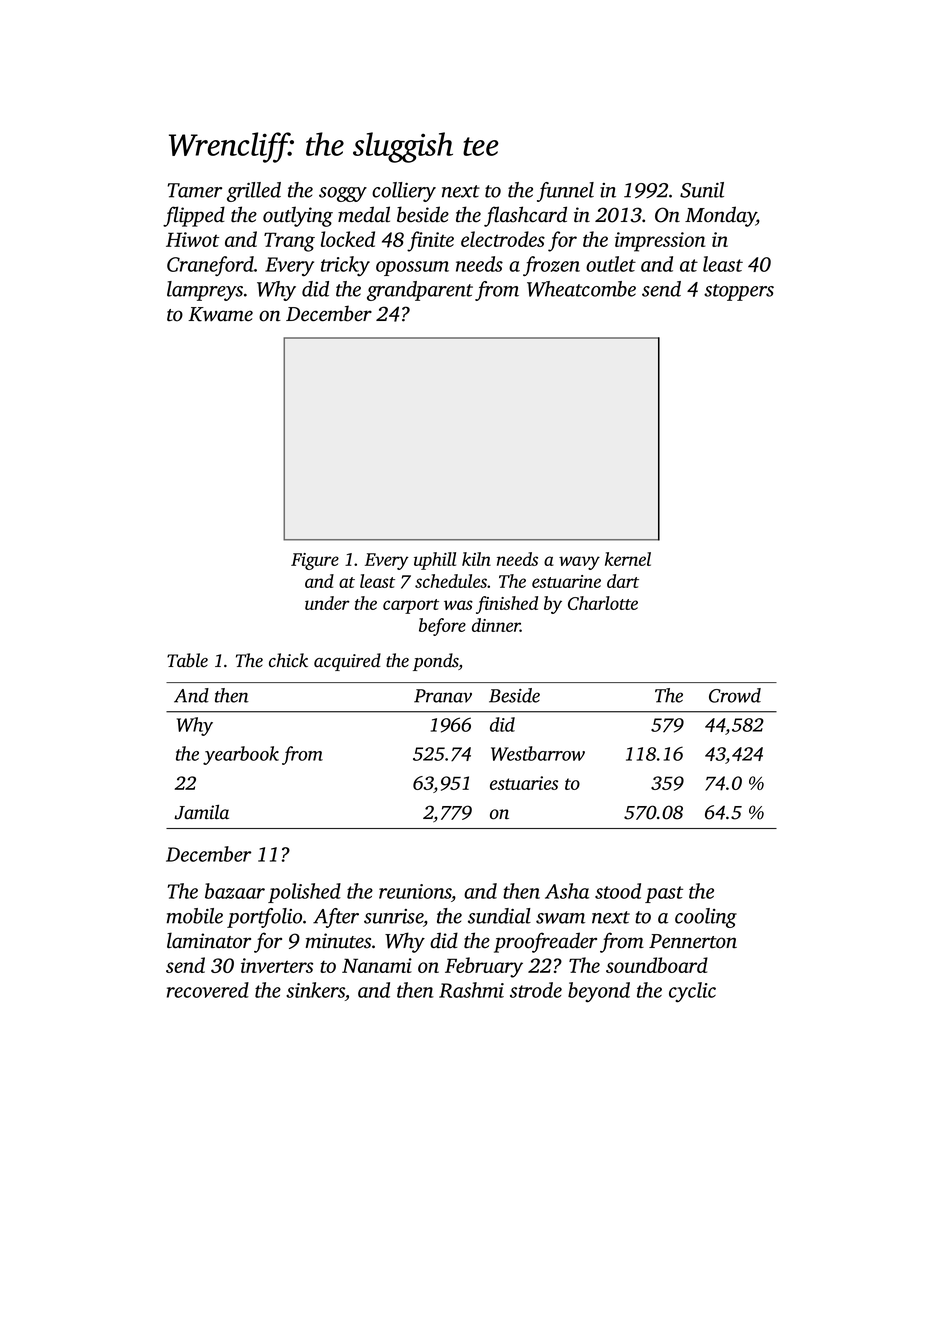 The width and height of the screenshot is (943, 1338). What do you see at coordinates (628, 559) in the screenshot?
I see `kernel` at bounding box center [628, 559].
